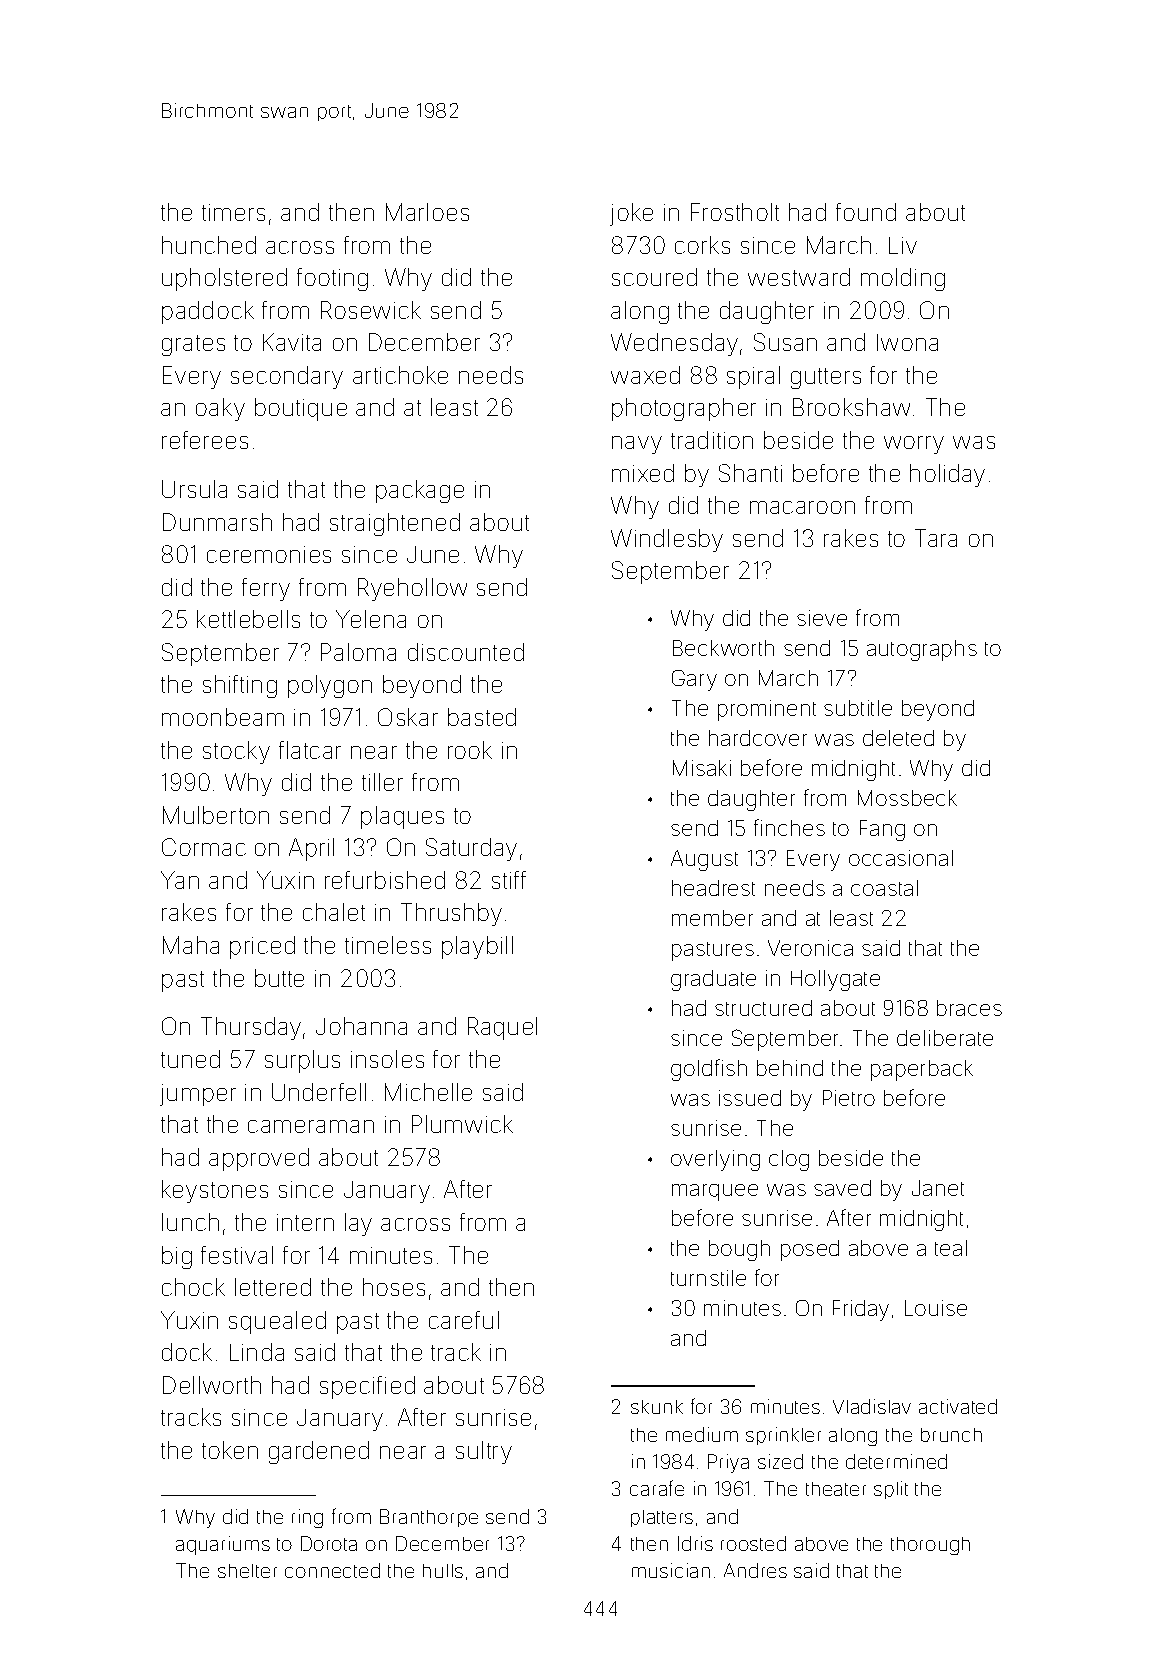  What do you see at coordinates (191, 945) in the screenshot?
I see `Maha` at bounding box center [191, 945].
